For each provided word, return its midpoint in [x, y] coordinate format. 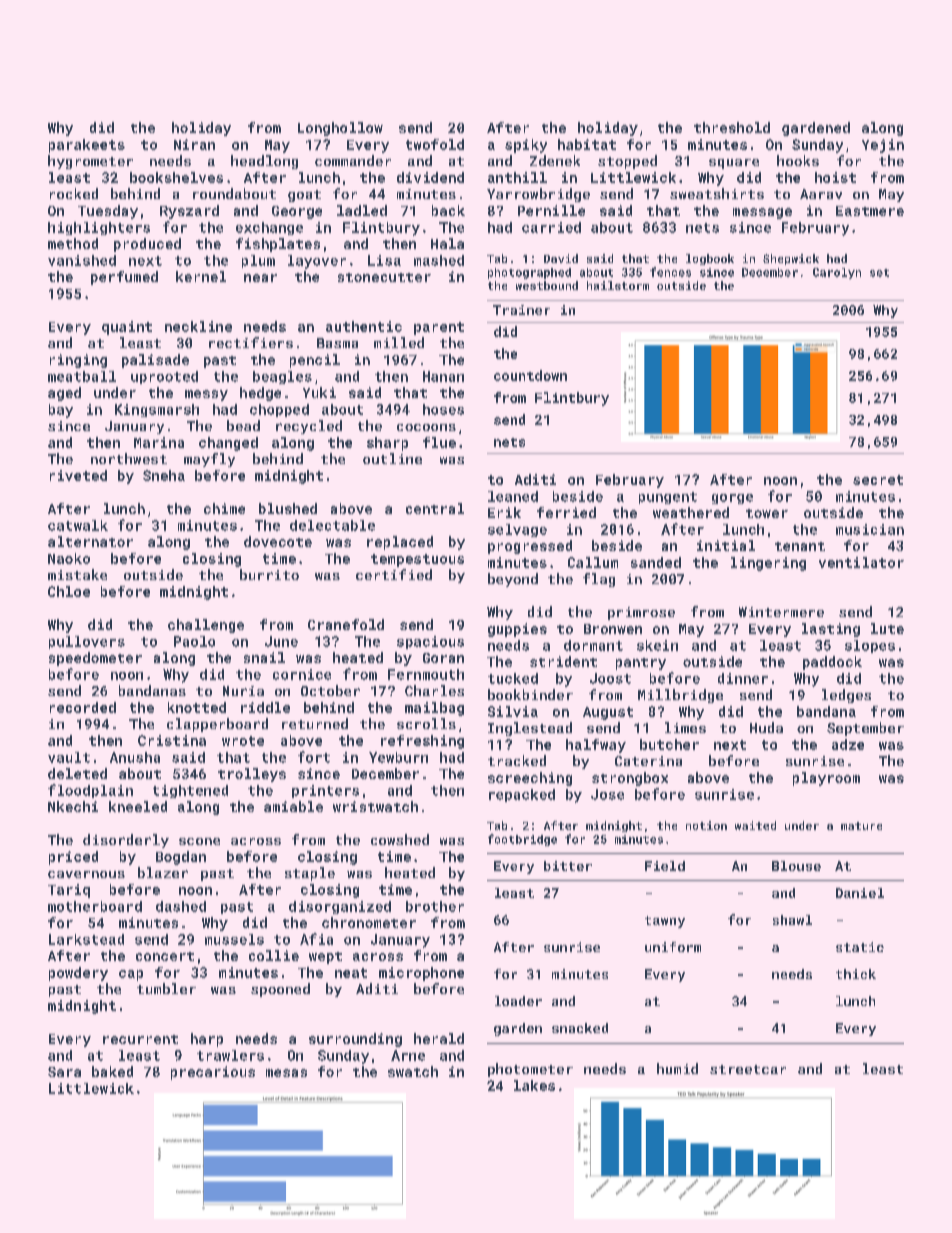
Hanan [443, 376]
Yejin [883, 146]
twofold [435, 144]
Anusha [135, 757]
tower [767, 513]
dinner [743, 678]
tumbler [166, 988]
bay [61, 411]
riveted [78, 475]
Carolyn [837, 273]
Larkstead [86, 939]
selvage [517, 530]
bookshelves [176, 177]
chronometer [369, 922]
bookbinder [530, 694]
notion [706, 825]
